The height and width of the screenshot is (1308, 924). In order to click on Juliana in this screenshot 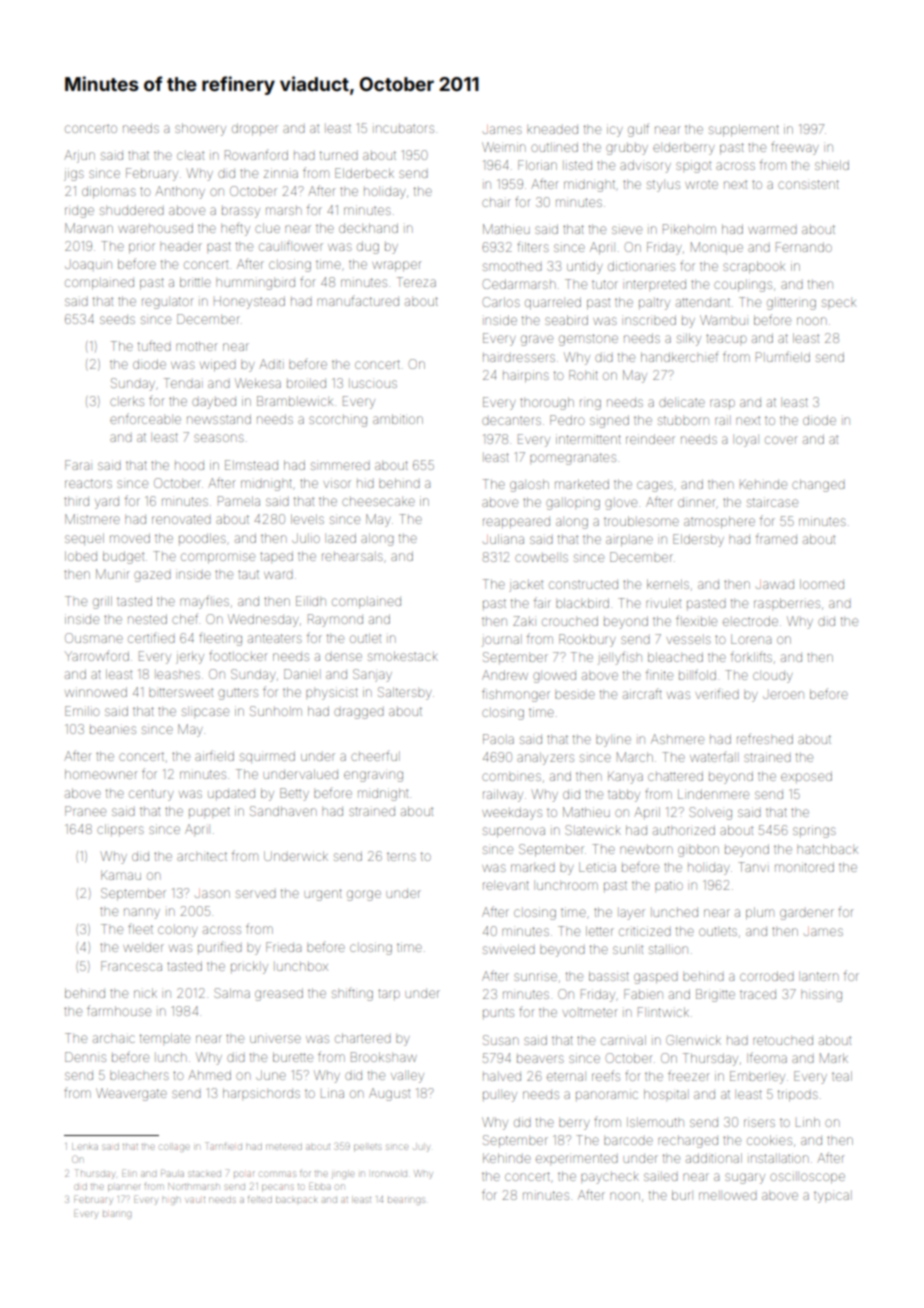, I will do `click(503, 539)`.
